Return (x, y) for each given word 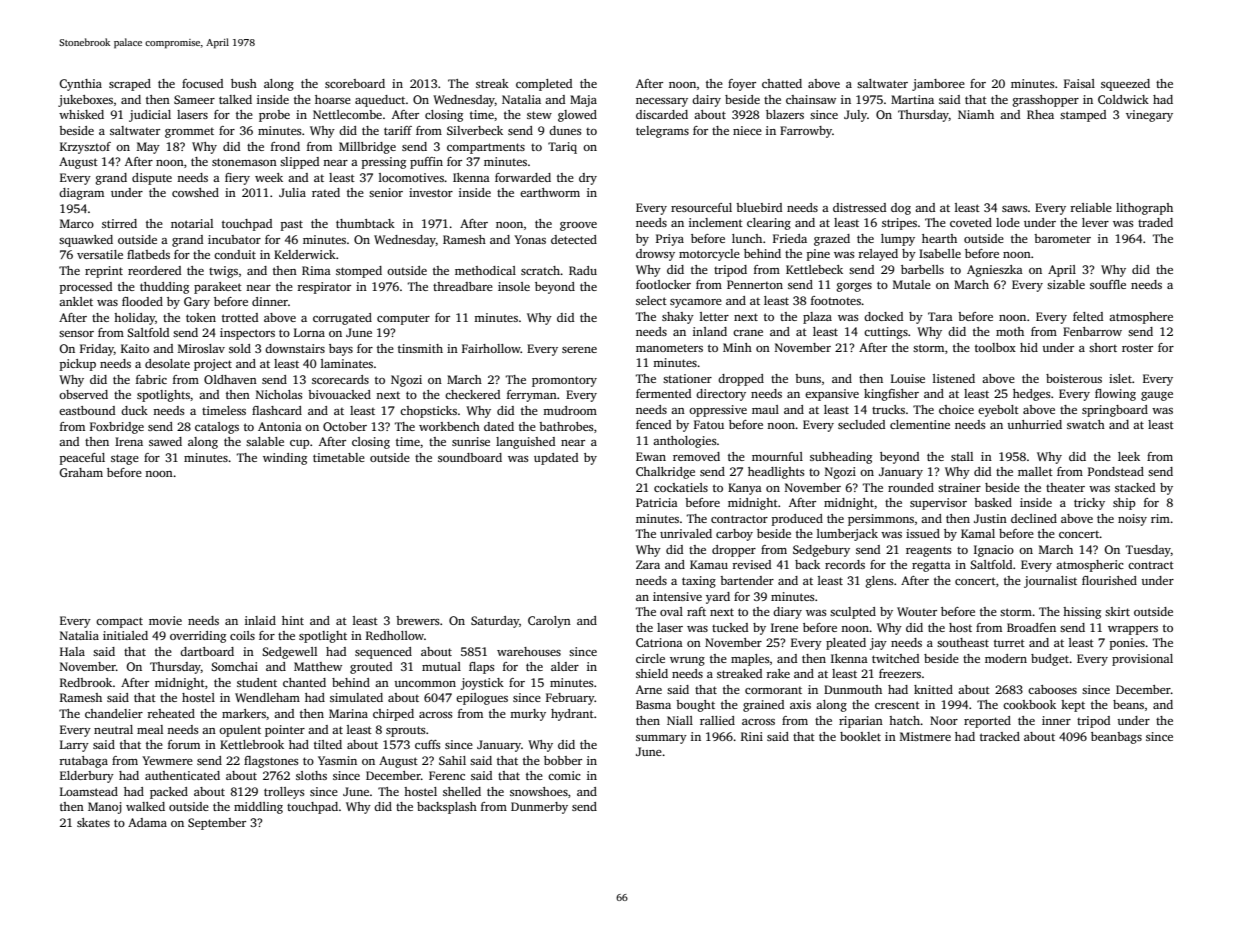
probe (274, 116)
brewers (418, 620)
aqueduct (380, 101)
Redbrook (86, 682)
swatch (1086, 424)
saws (1015, 209)
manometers (669, 348)
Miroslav (201, 348)
